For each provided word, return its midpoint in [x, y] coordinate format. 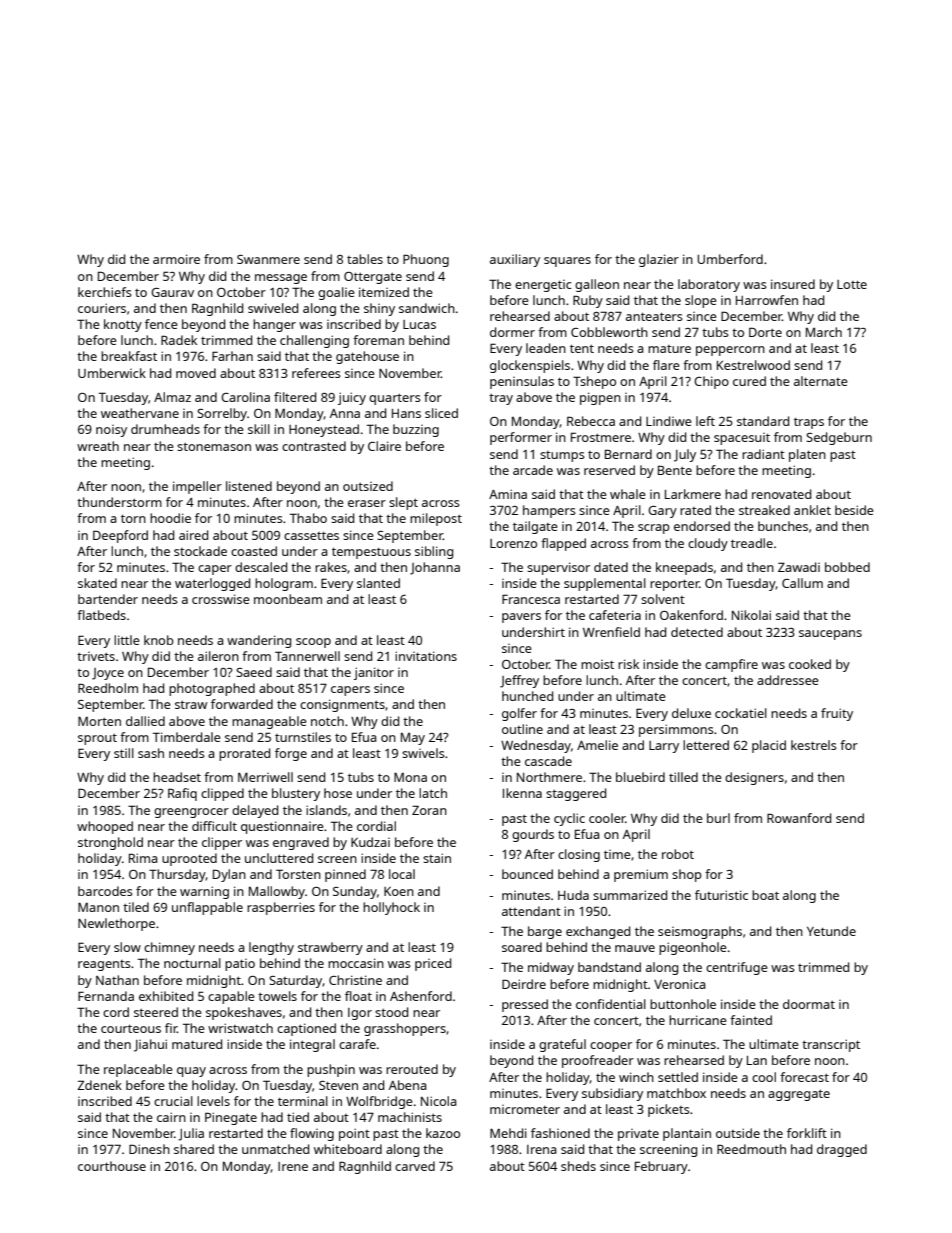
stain [437, 858]
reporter [674, 585]
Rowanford [799, 818]
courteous [131, 1028]
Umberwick [112, 373]
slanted [378, 583]
